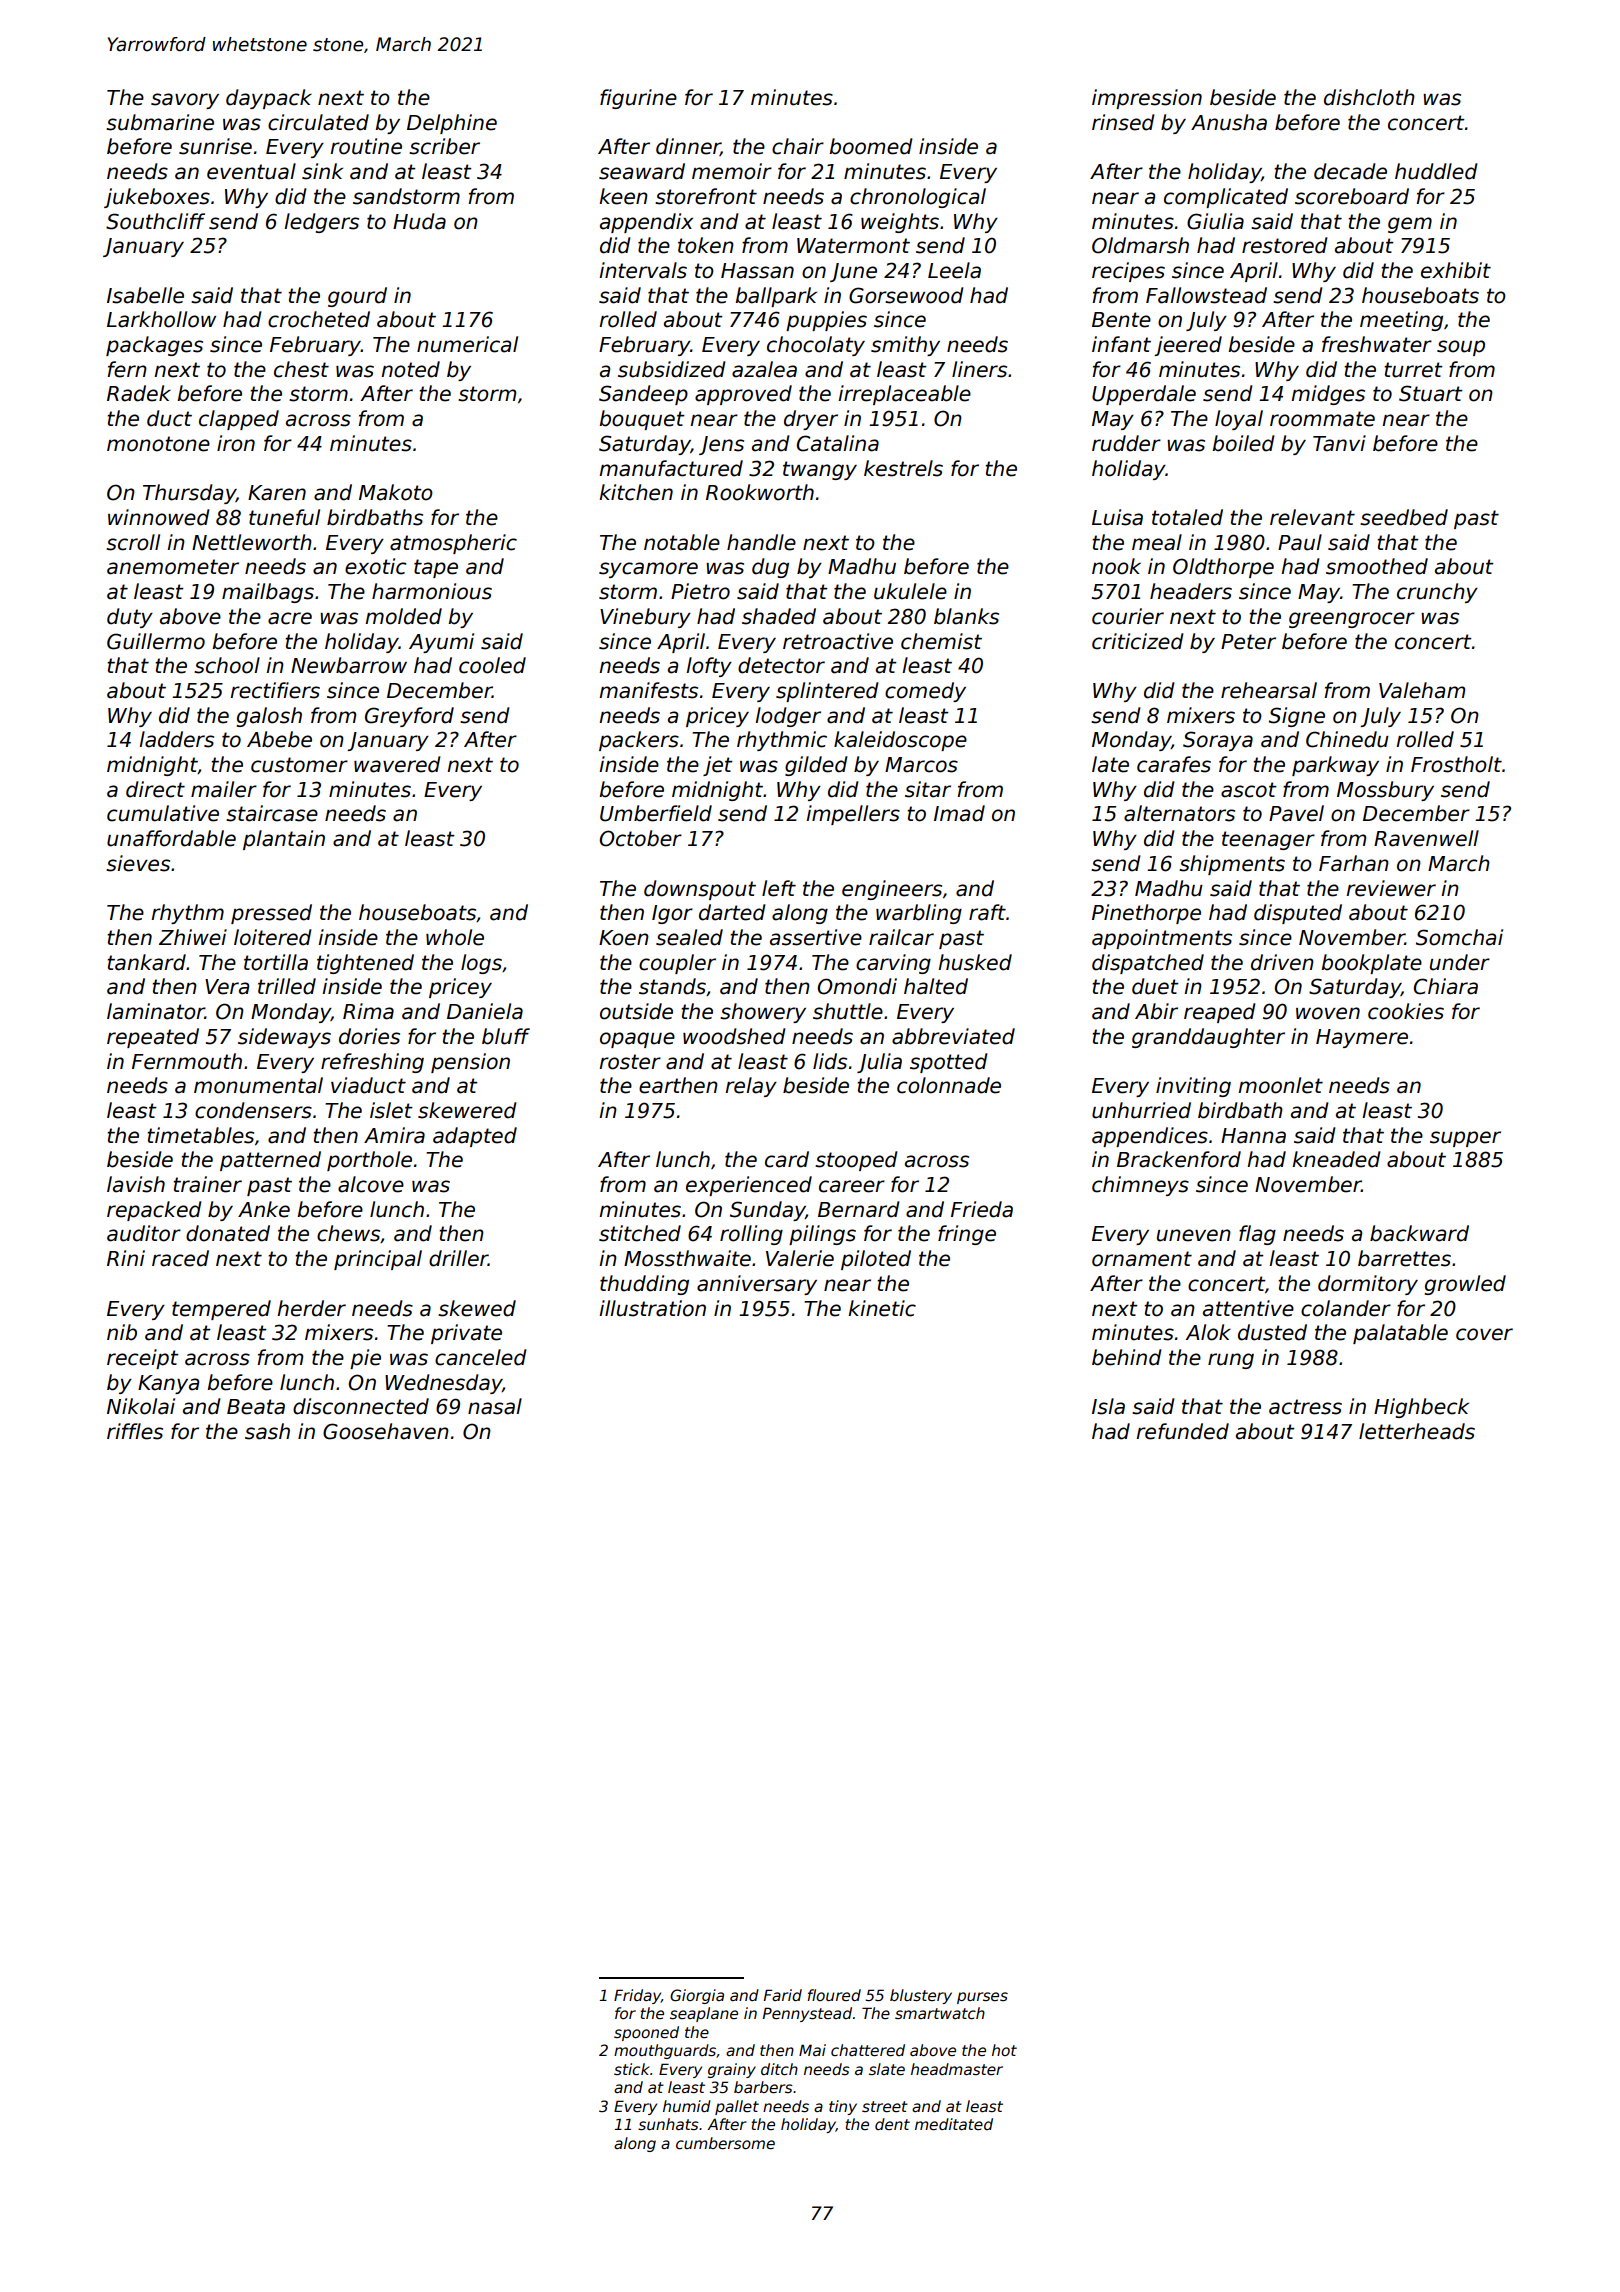  Describe the element at coordinates (1194, 1235) in the image. I see `uneven` at that location.
